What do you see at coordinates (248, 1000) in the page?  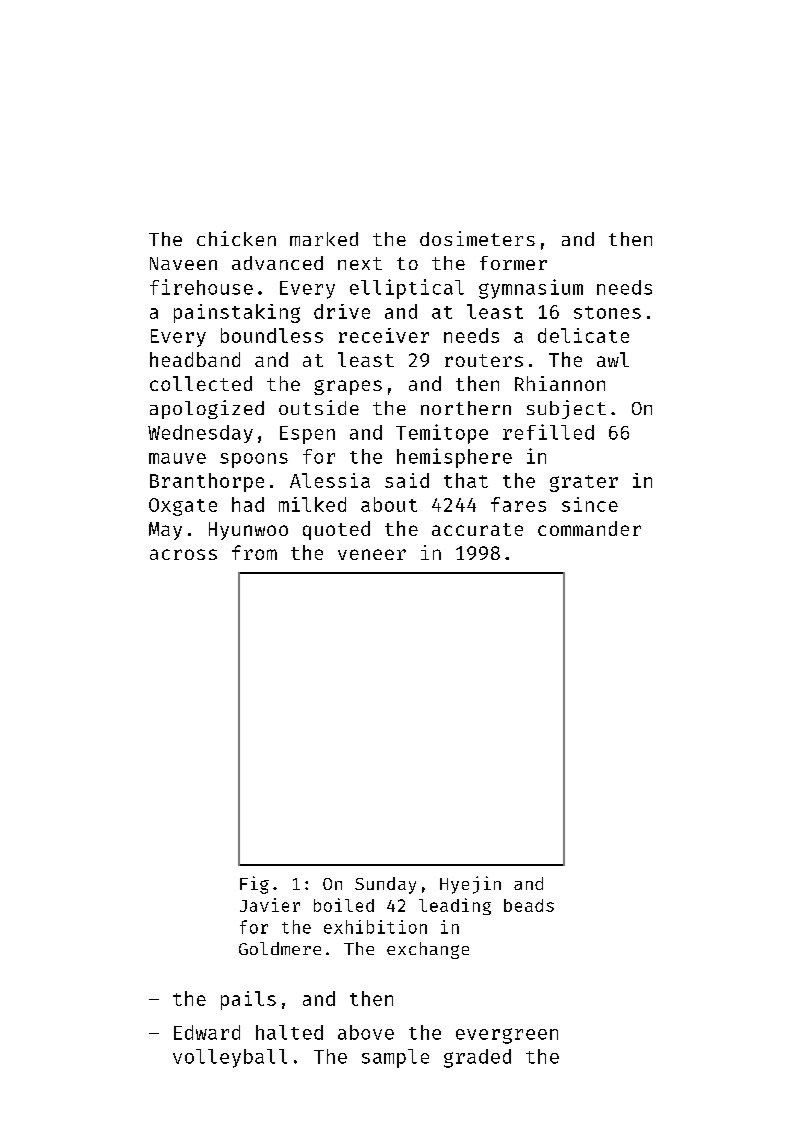 I see `pails` at bounding box center [248, 1000].
